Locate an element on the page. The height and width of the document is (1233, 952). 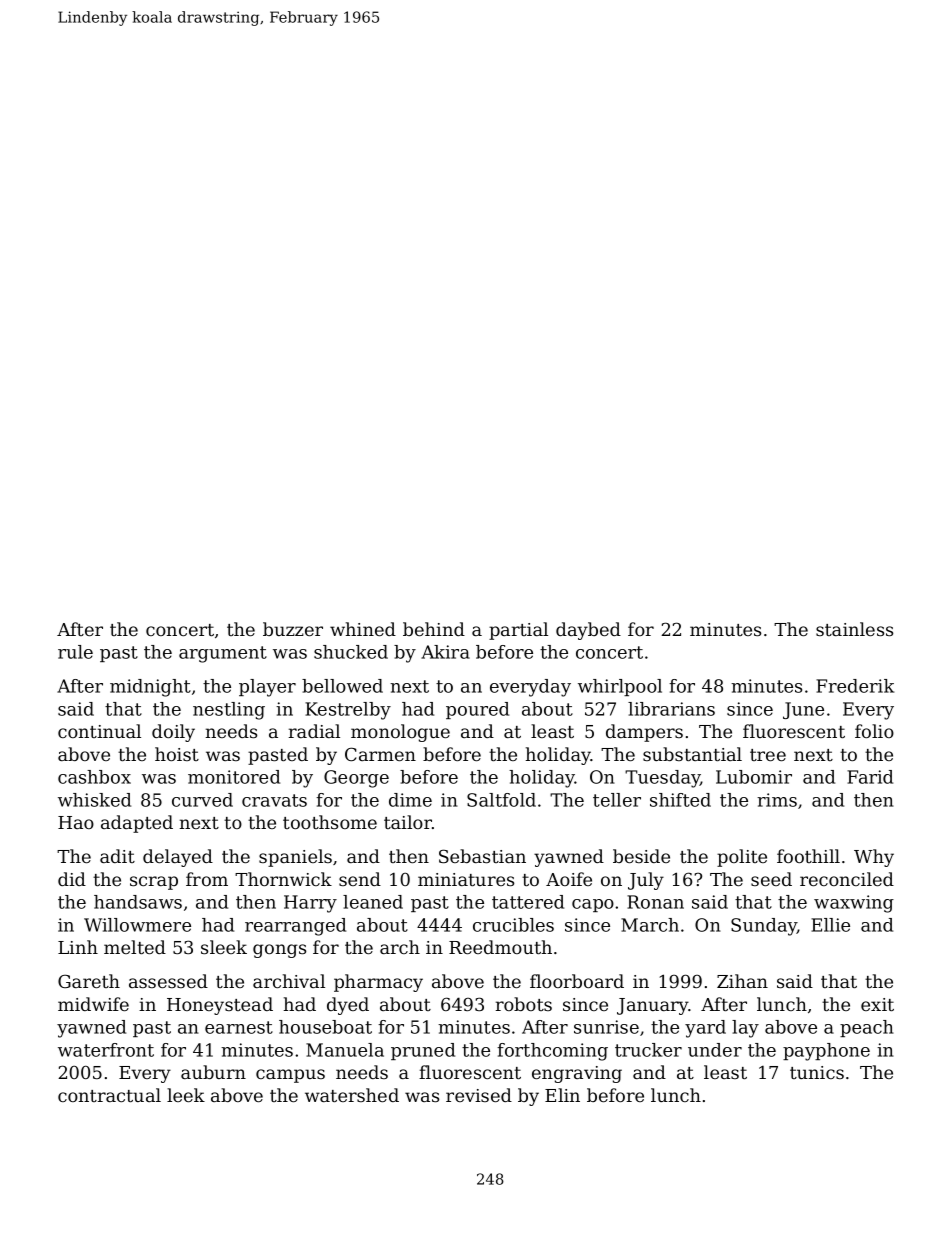
Ronan is located at coordinates (655, 902).
